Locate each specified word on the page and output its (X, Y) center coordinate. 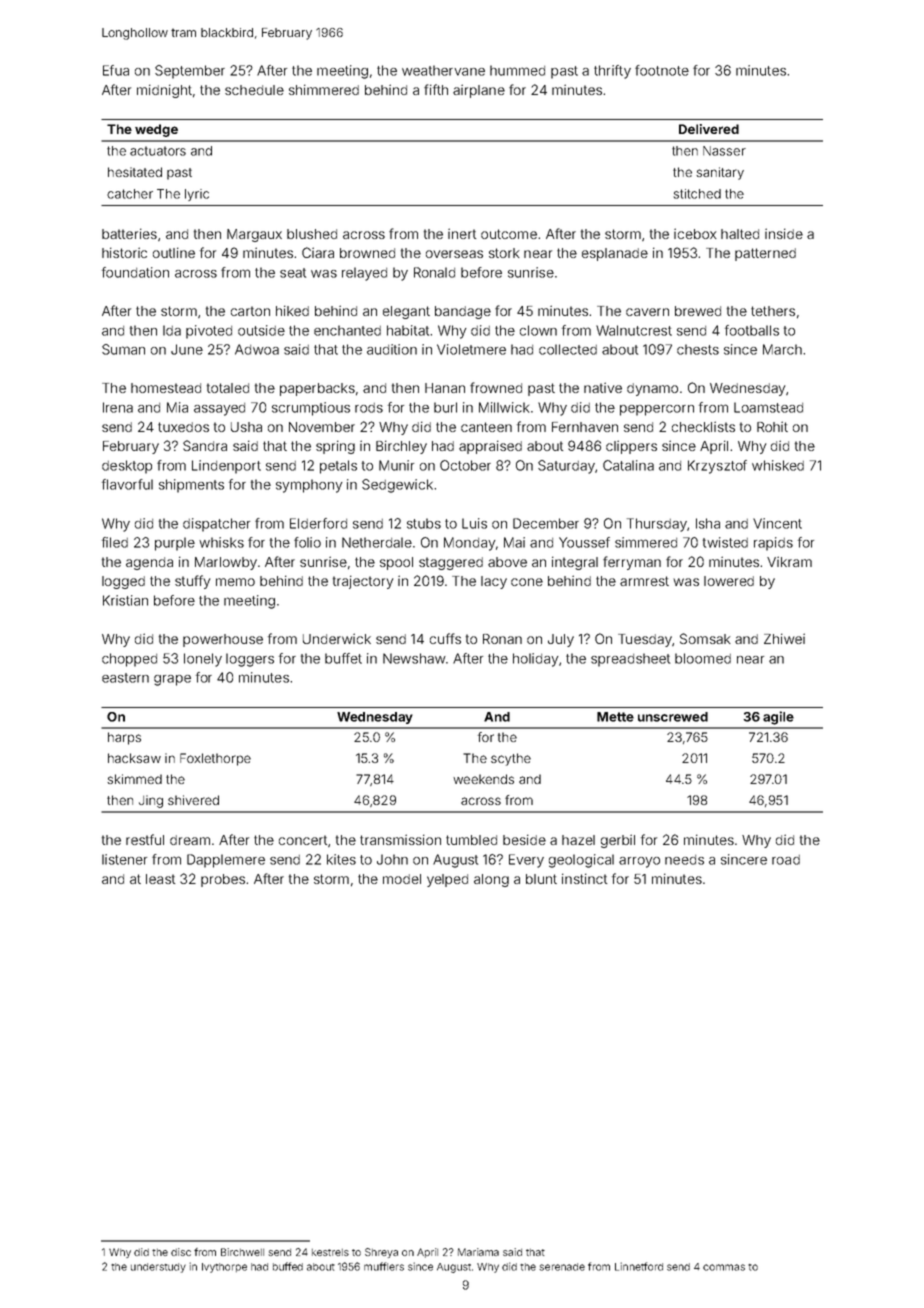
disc (181, 1252)
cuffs (445, 638)
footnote (662, 70)
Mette (615, 717)
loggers (250, 660)
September (190, 72)
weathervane (443, 70)
